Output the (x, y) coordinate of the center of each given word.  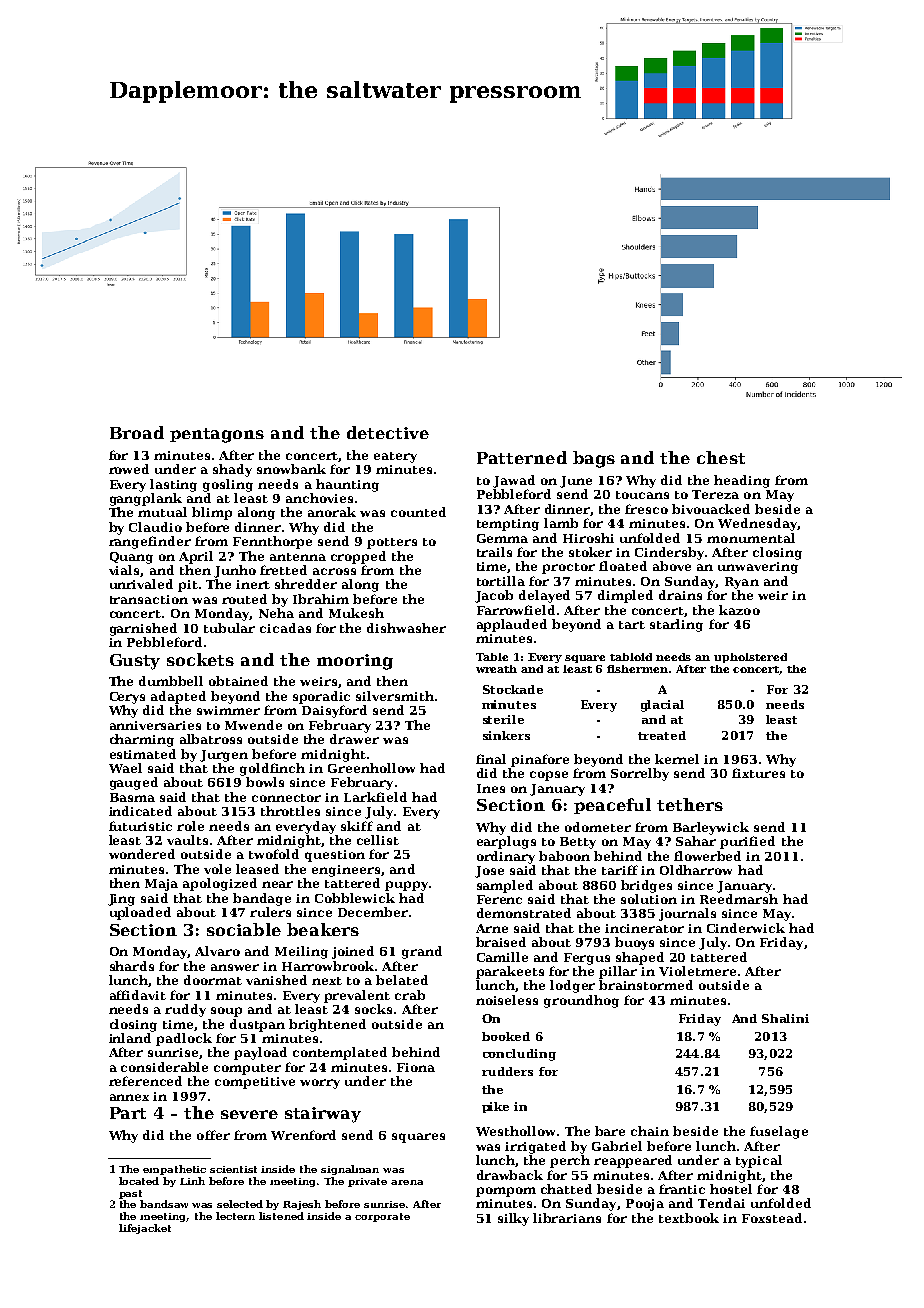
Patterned (522, 457)
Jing (121, 900)
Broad (137, 432)
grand (422, 952)
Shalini (785, 1018)
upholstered (750, 658)
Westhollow (515, 1131)
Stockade (513, 689)
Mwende (253, 725)
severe (249, 1114)
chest (721, 457)
